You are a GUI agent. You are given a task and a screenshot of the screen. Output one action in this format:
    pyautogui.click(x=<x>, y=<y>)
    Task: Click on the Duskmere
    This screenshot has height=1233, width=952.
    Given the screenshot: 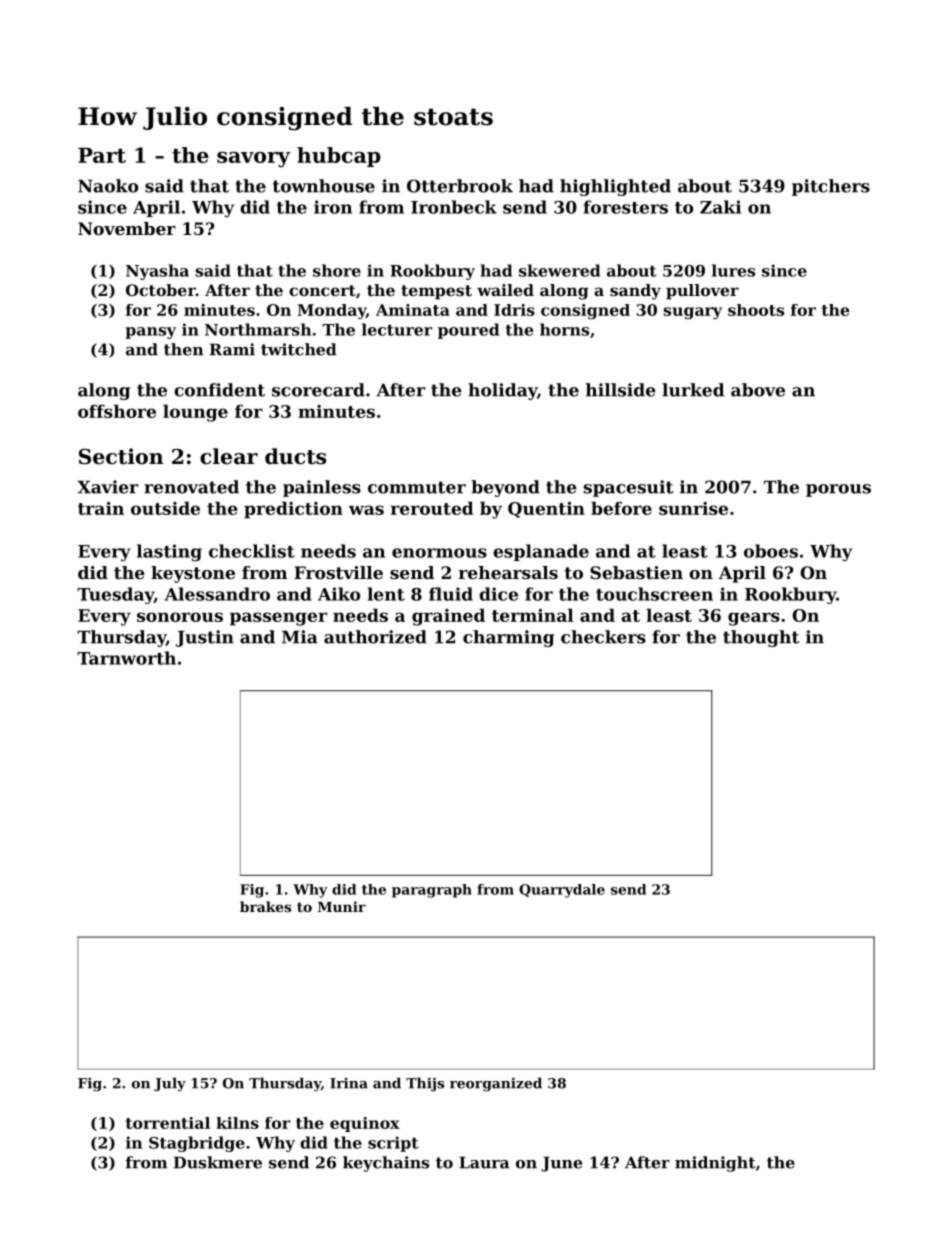 What is the action you would take?
    pyautogui.click(x=218, y=1162)
